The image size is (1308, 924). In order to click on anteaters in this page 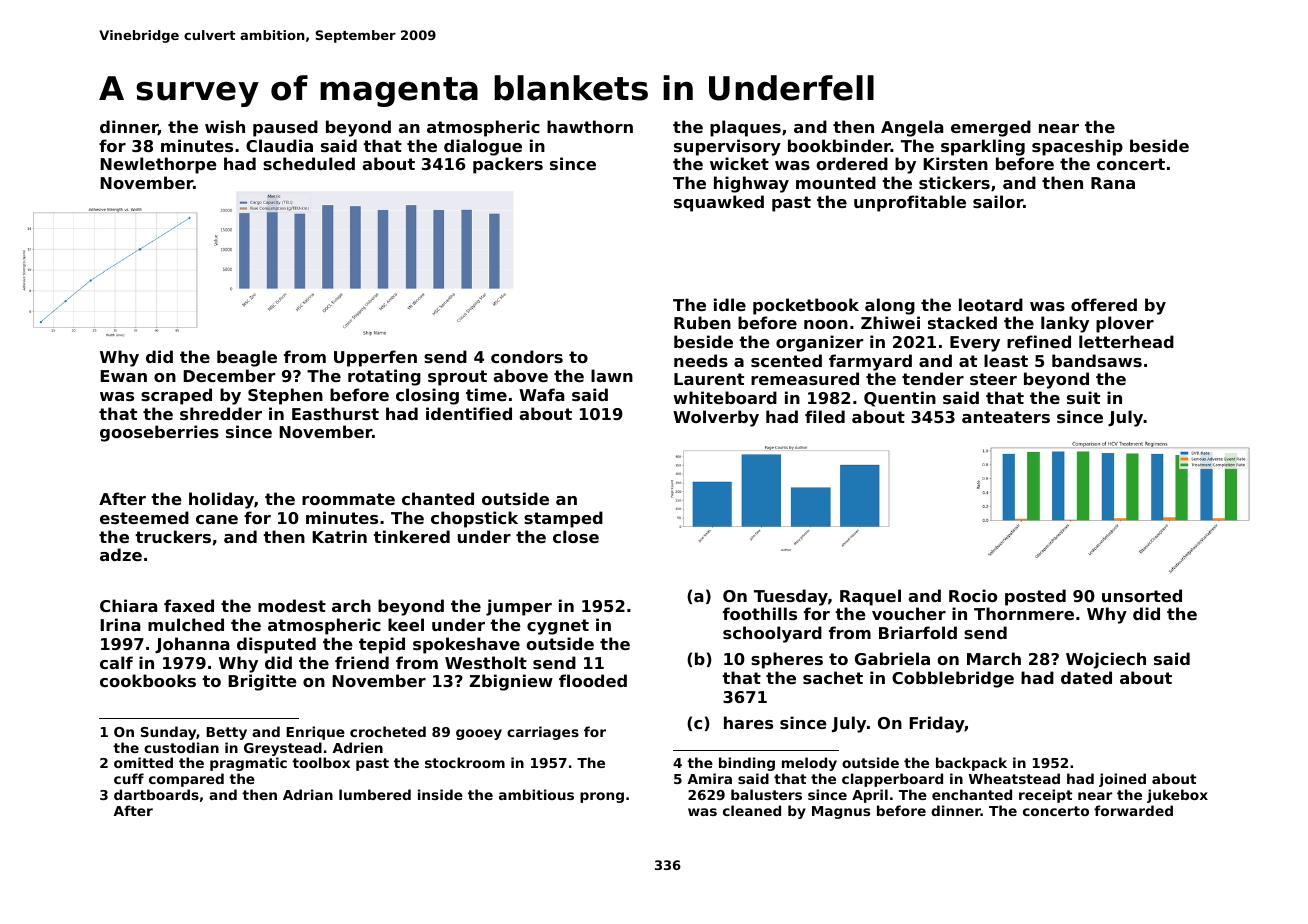, I will do `click(1006, 417)`.
